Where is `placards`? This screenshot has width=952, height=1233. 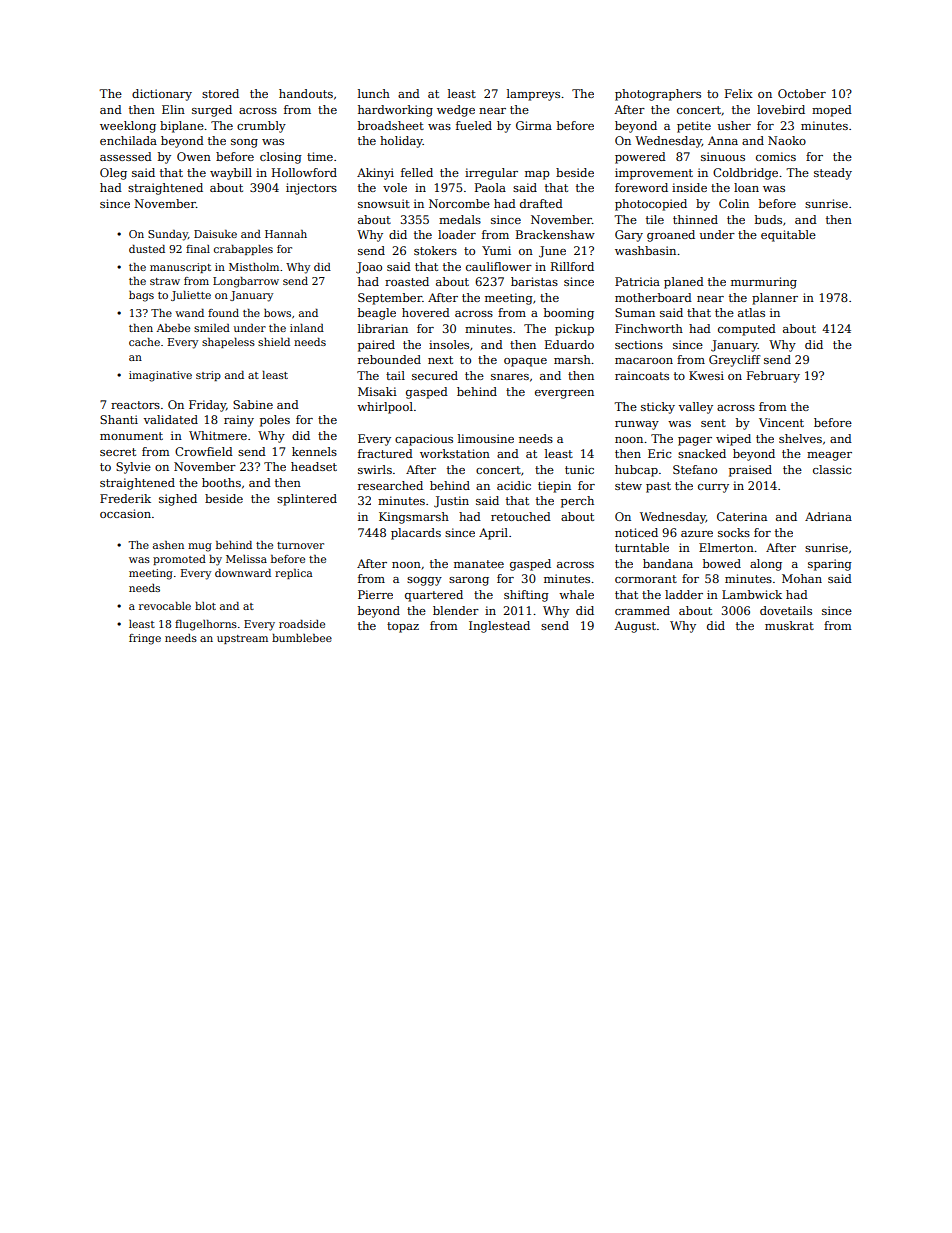
placards is located at coordinates (416, 534).
